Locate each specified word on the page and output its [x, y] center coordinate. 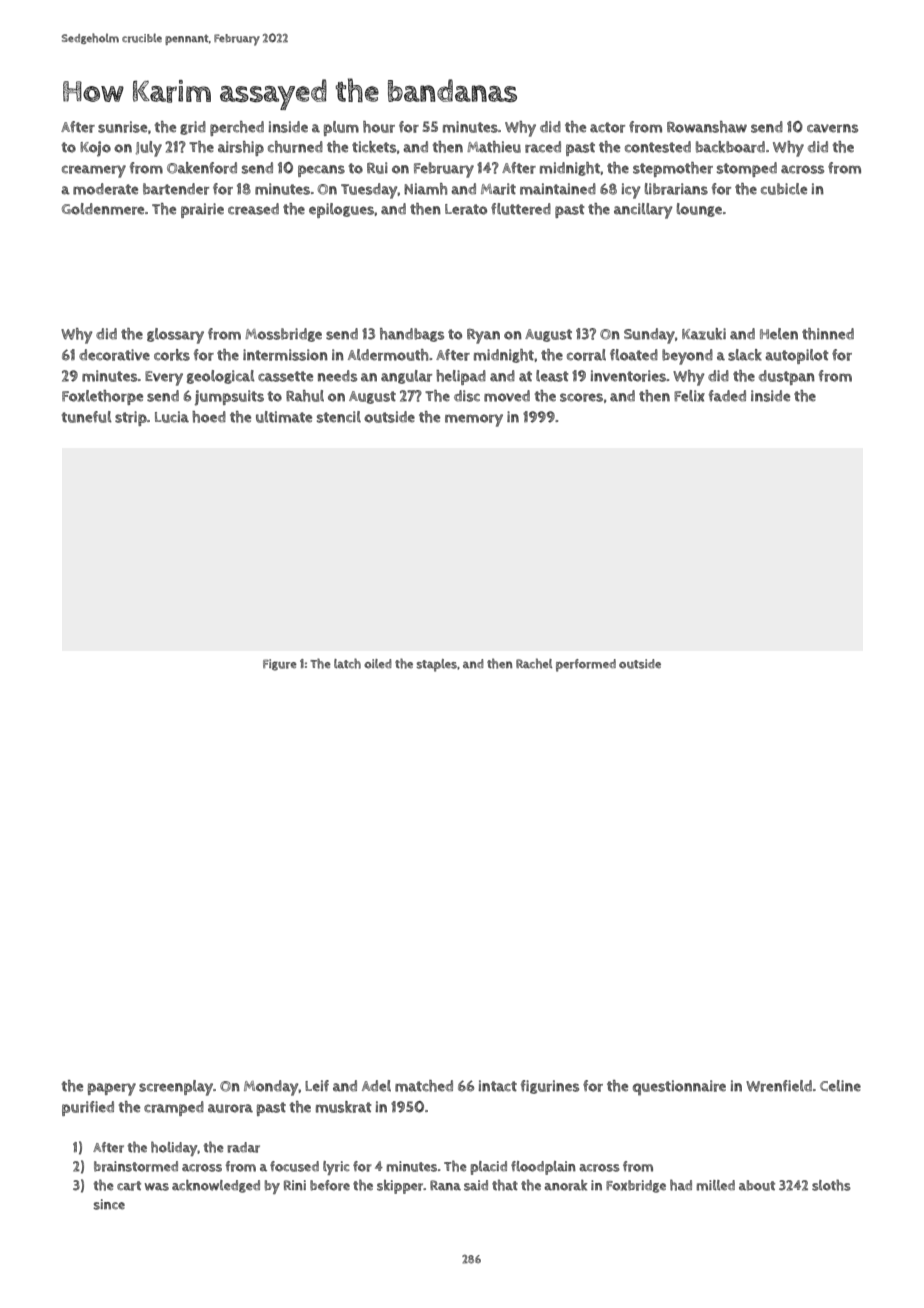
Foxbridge [636, 1186]
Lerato [466, 209]
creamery [94, 171]
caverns [832, 128]
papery [112, 1089]
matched [424, 1086]
